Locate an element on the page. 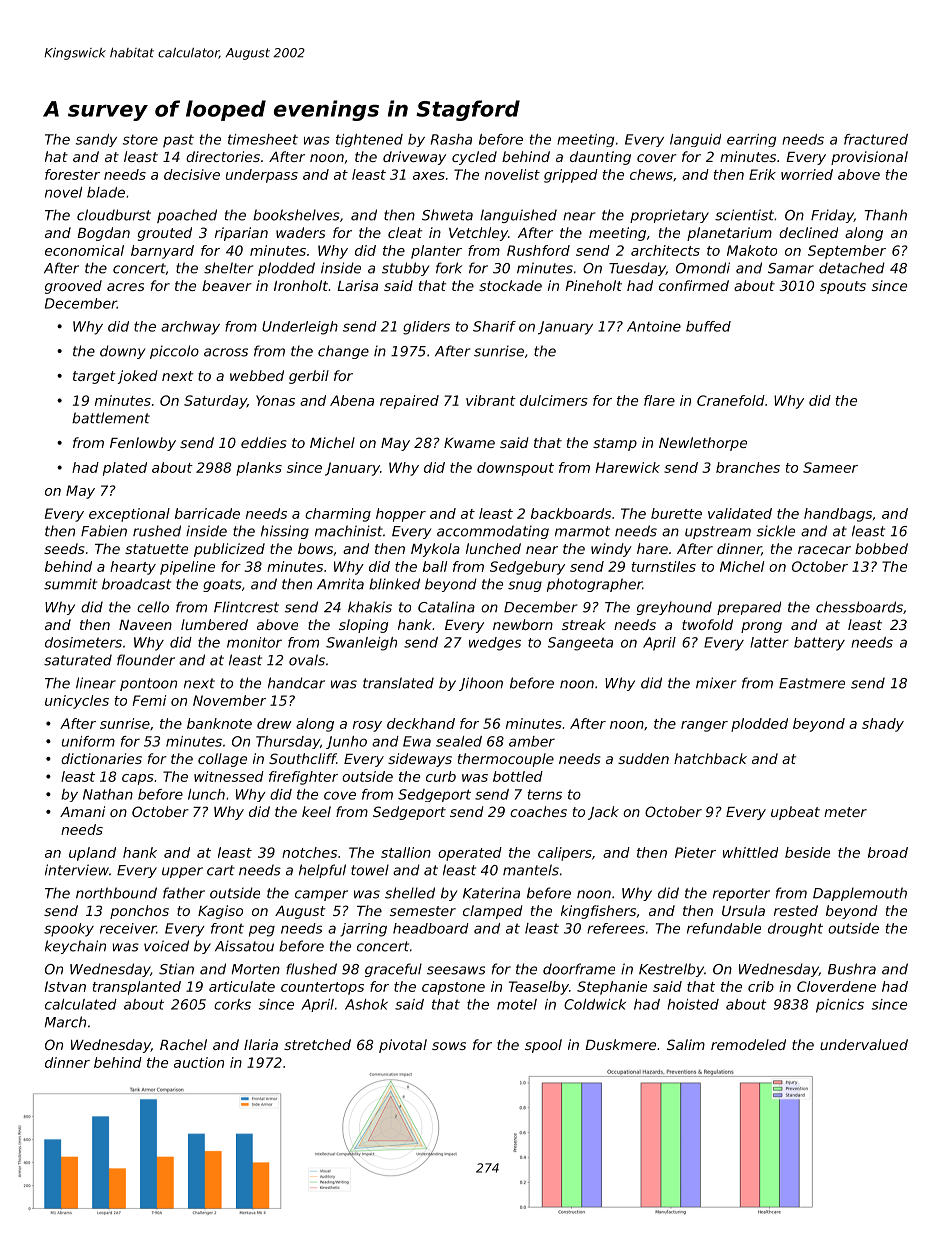 The width and height of the page is (952, 1233). planks is located at coordinates (259, 469).
